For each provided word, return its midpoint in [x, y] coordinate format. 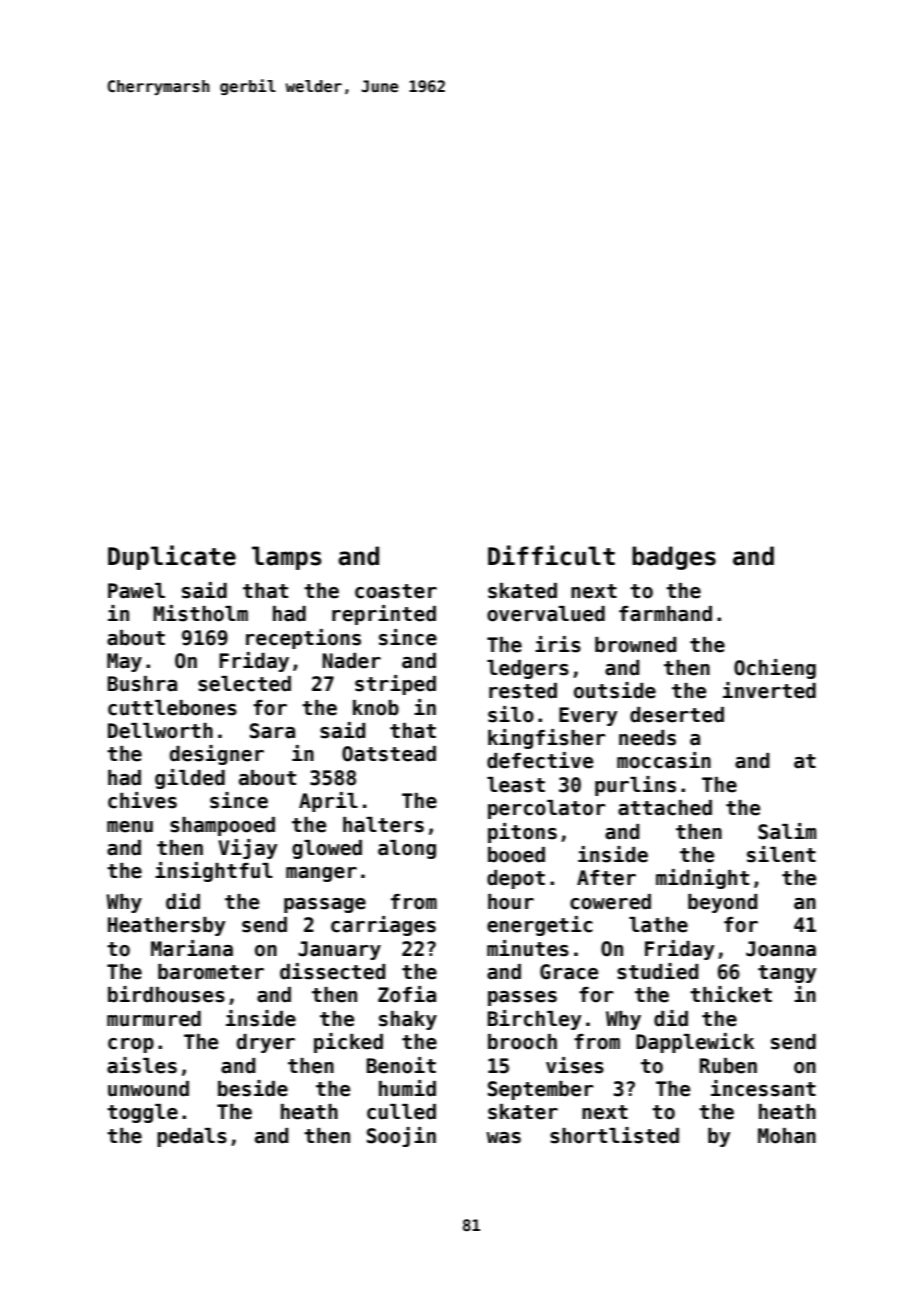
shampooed [222, 826]
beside [253, 1088]
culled [401, 1112]
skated [522, 591]
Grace [569, 972]
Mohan [787, 1136]
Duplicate [172, 557]
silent [781, 854]
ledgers [528, 669]
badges [674, 558]
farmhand [665, 614]
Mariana [192, 948]
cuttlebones [172, 708]
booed [516, 855]
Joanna [781, 949]
